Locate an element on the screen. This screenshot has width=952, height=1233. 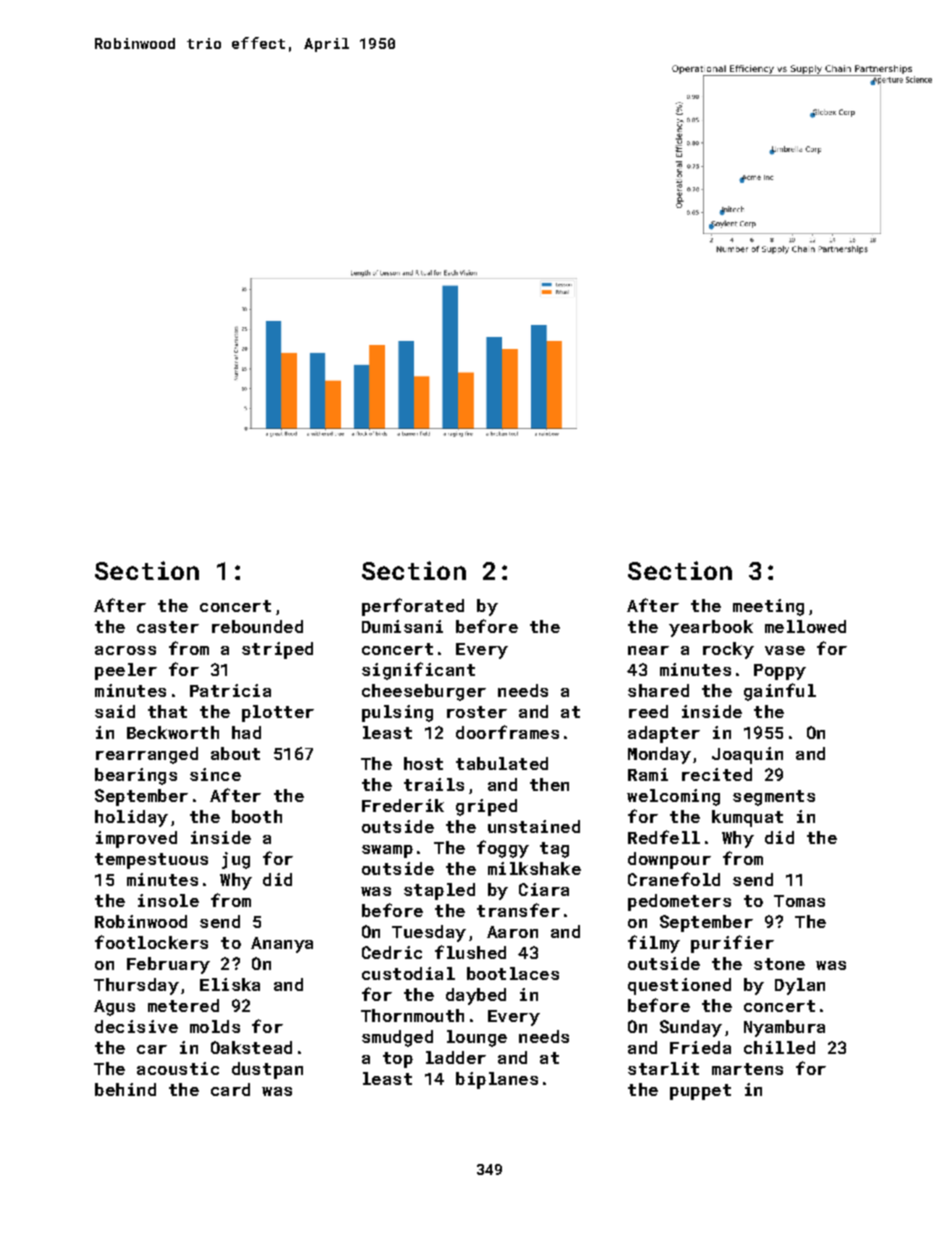
smudged is located at coordinates (397, 1038).
